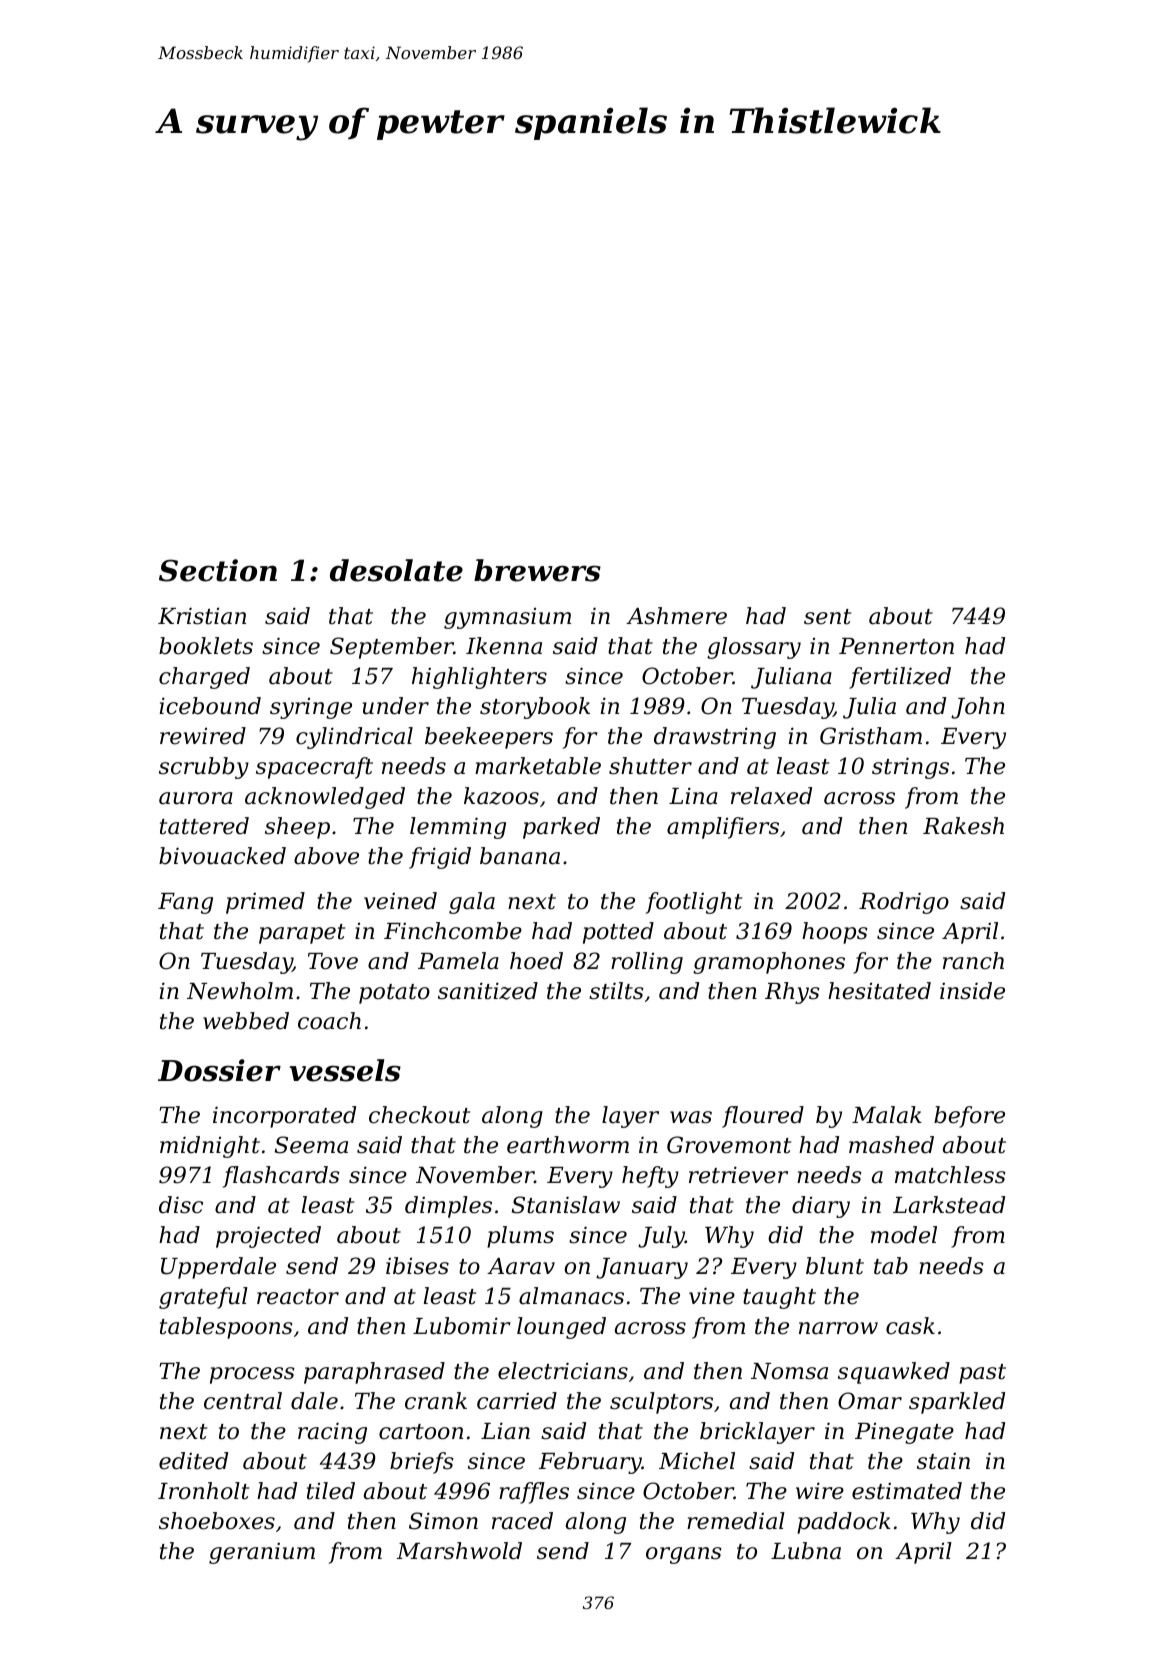  Describe the element at coordinates (265, 903) in the screenshot. I see `primed` at that location.
